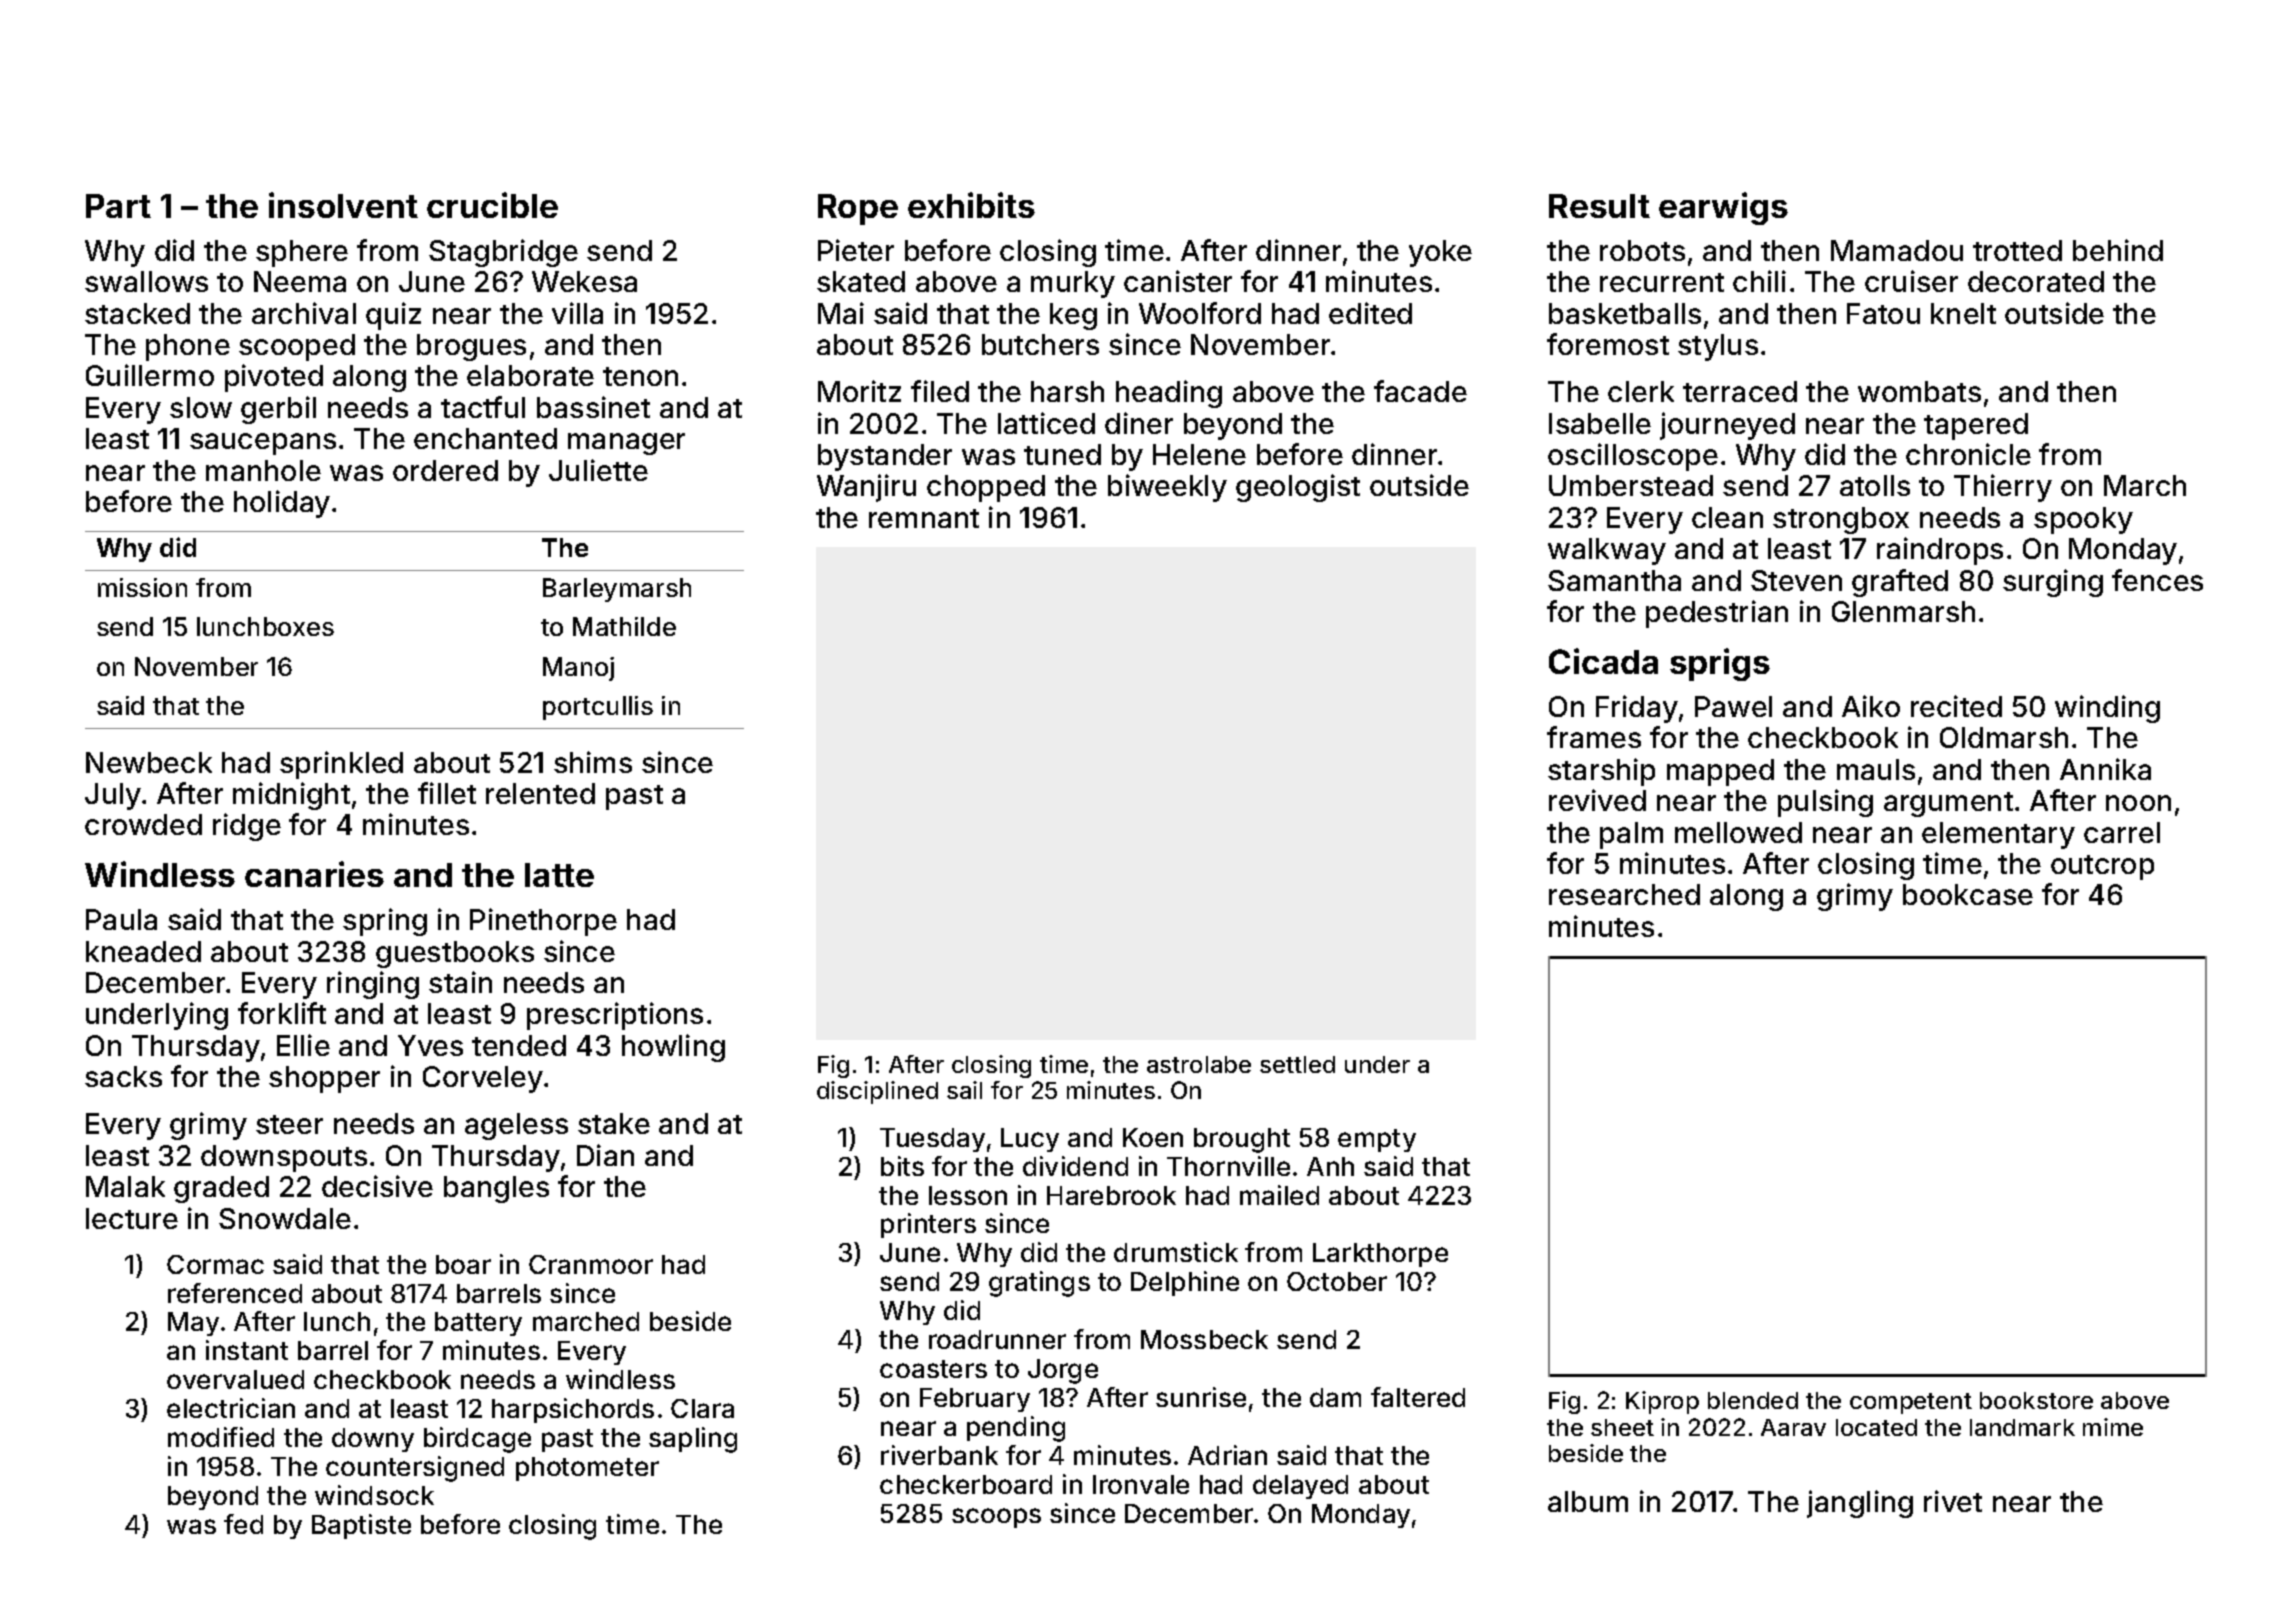 This screenshot has height=1620, width=2292. Describe the element at coordinates (1300, 1487) in the screenshot. I see `delayed` at that location.
